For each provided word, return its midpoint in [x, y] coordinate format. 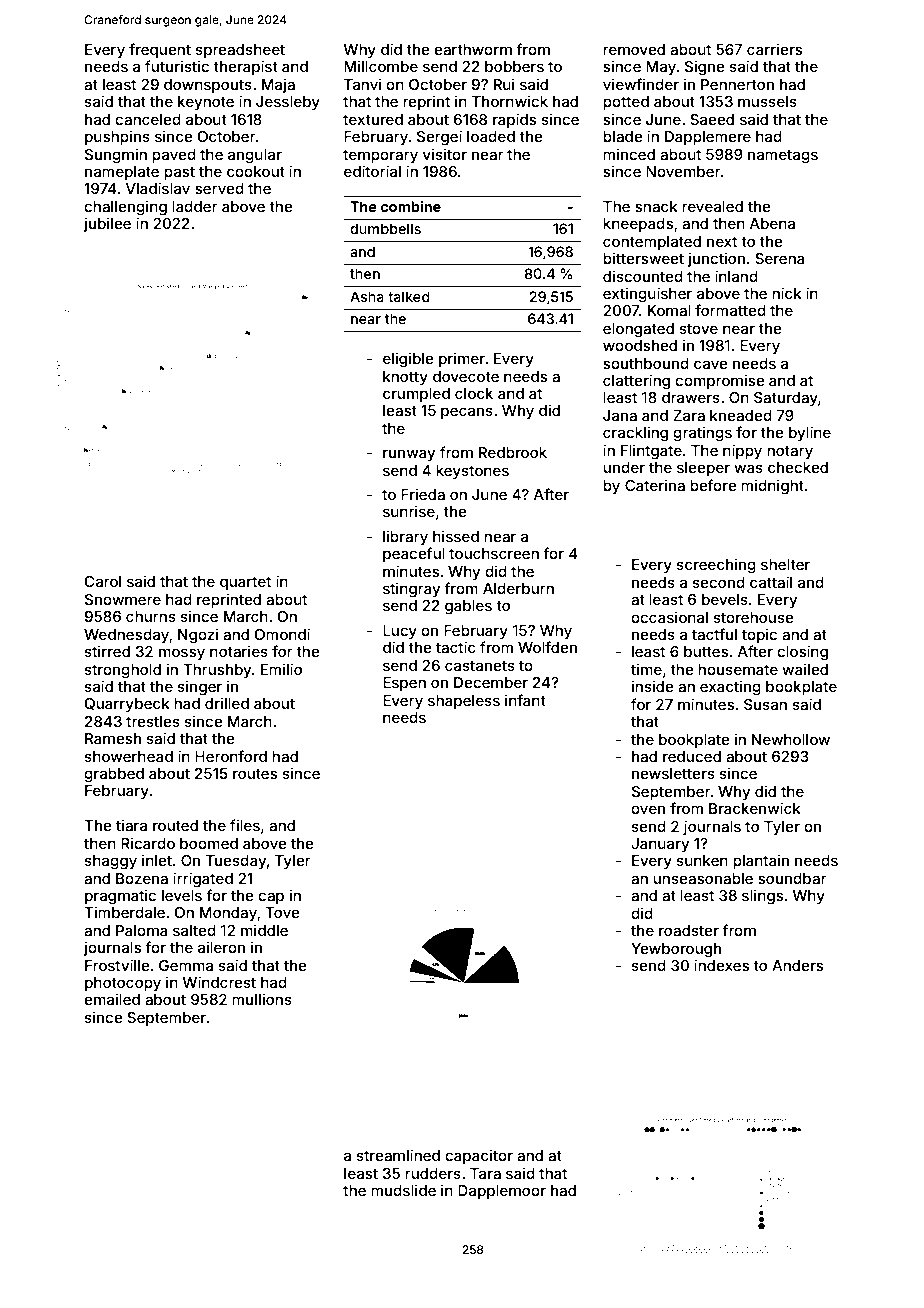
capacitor [479, 1156]
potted [626, 103]
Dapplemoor [502, 1192]
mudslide [403, 1190]
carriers [774, 49]
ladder [195, 206]
